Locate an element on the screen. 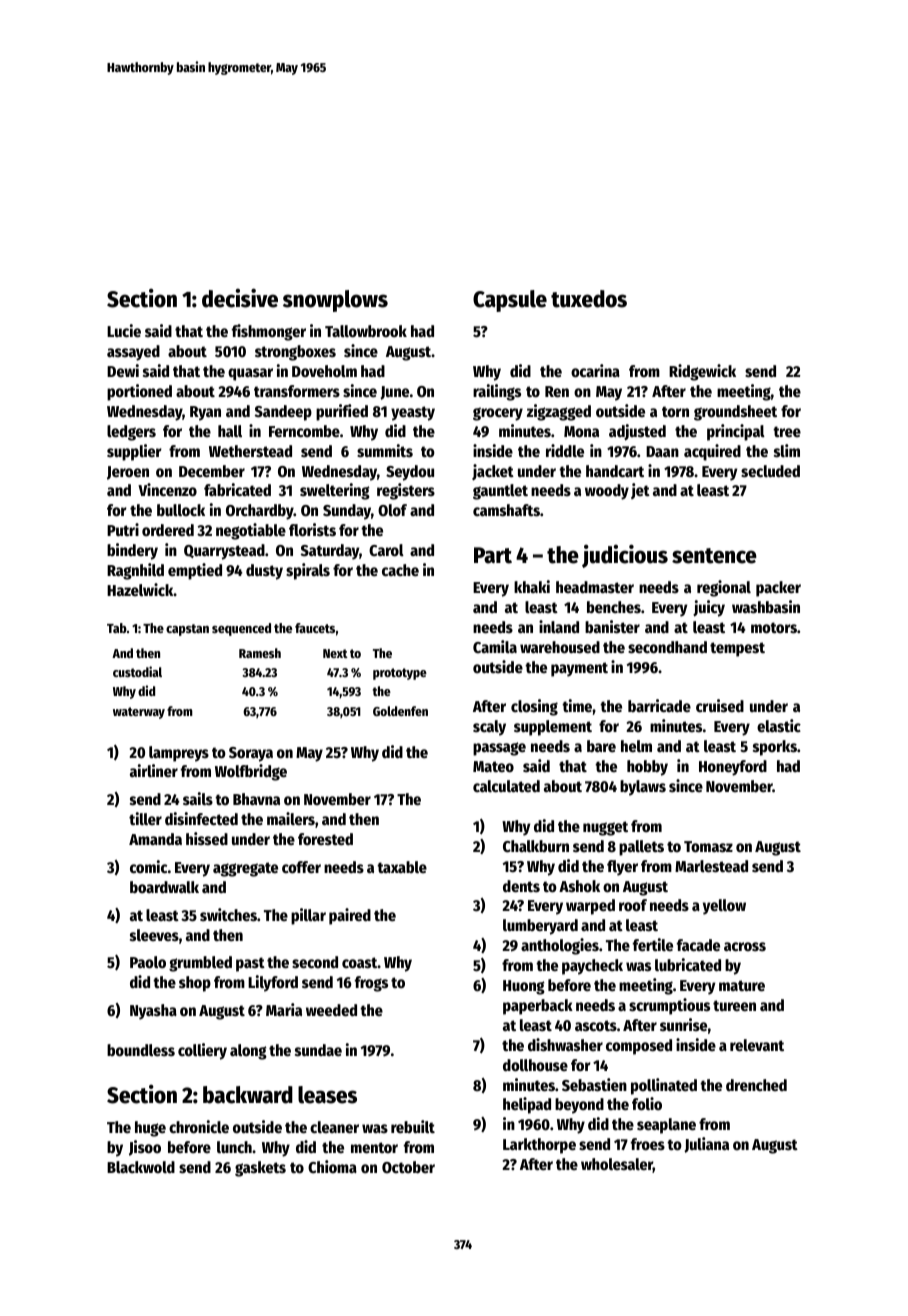 This screenshot has height=1316, width=908. juicy is located at coordinates (709, 608).
